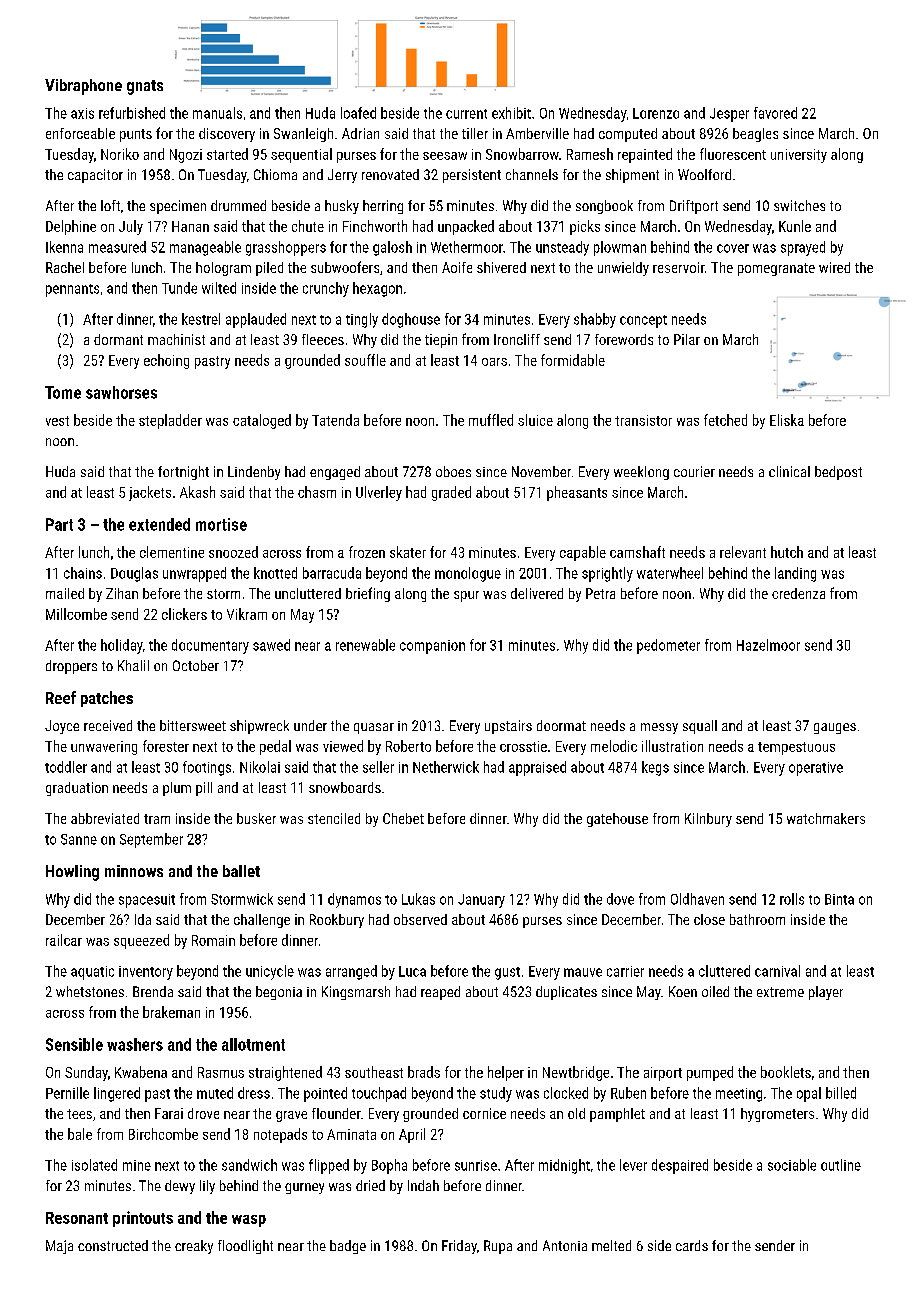  I want to click on Maja, so click(59, 1247).
